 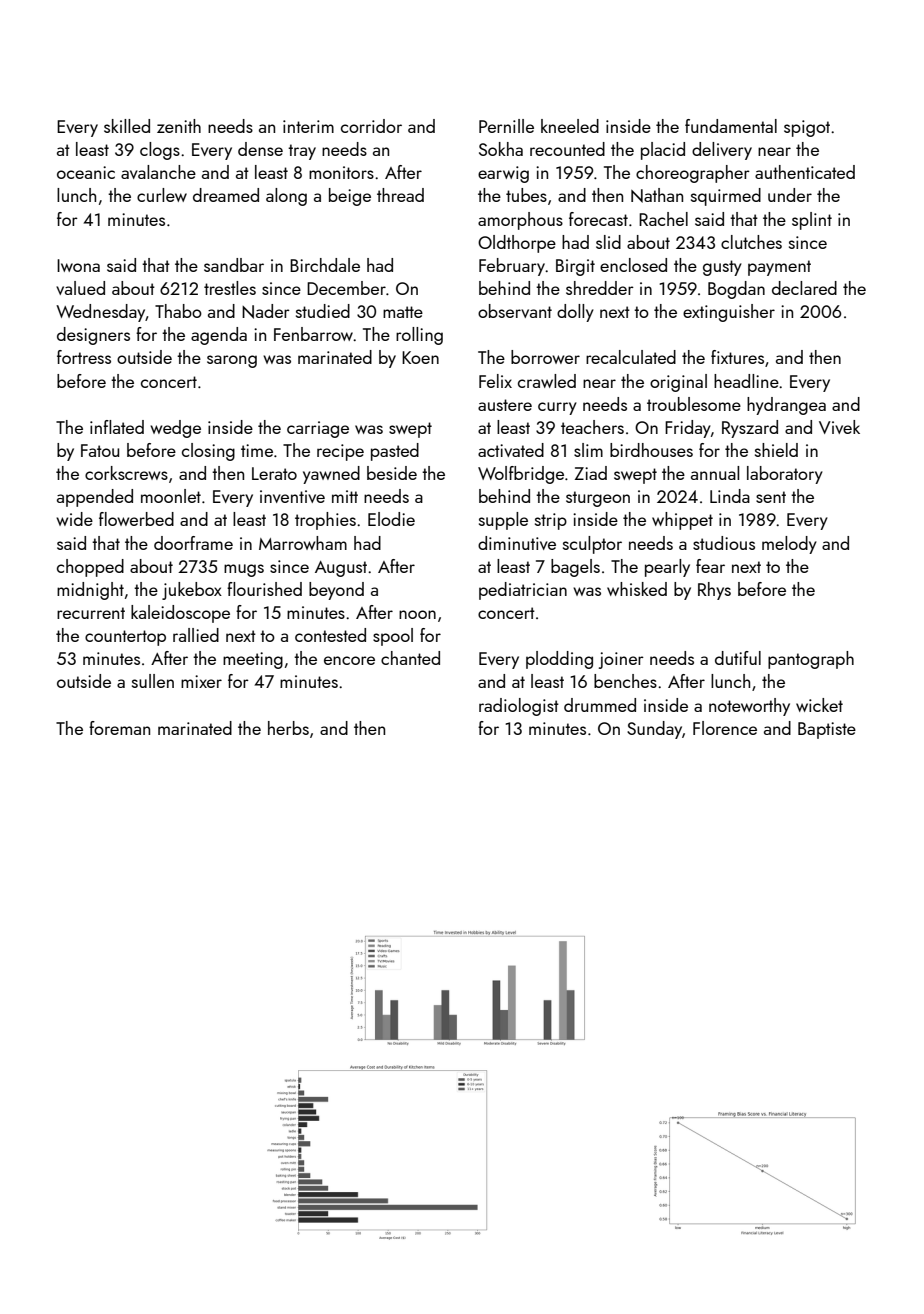 What do you see at coordinates (86, 172) in the document?
I see `oceanic` at bounding box center [86, 172].
